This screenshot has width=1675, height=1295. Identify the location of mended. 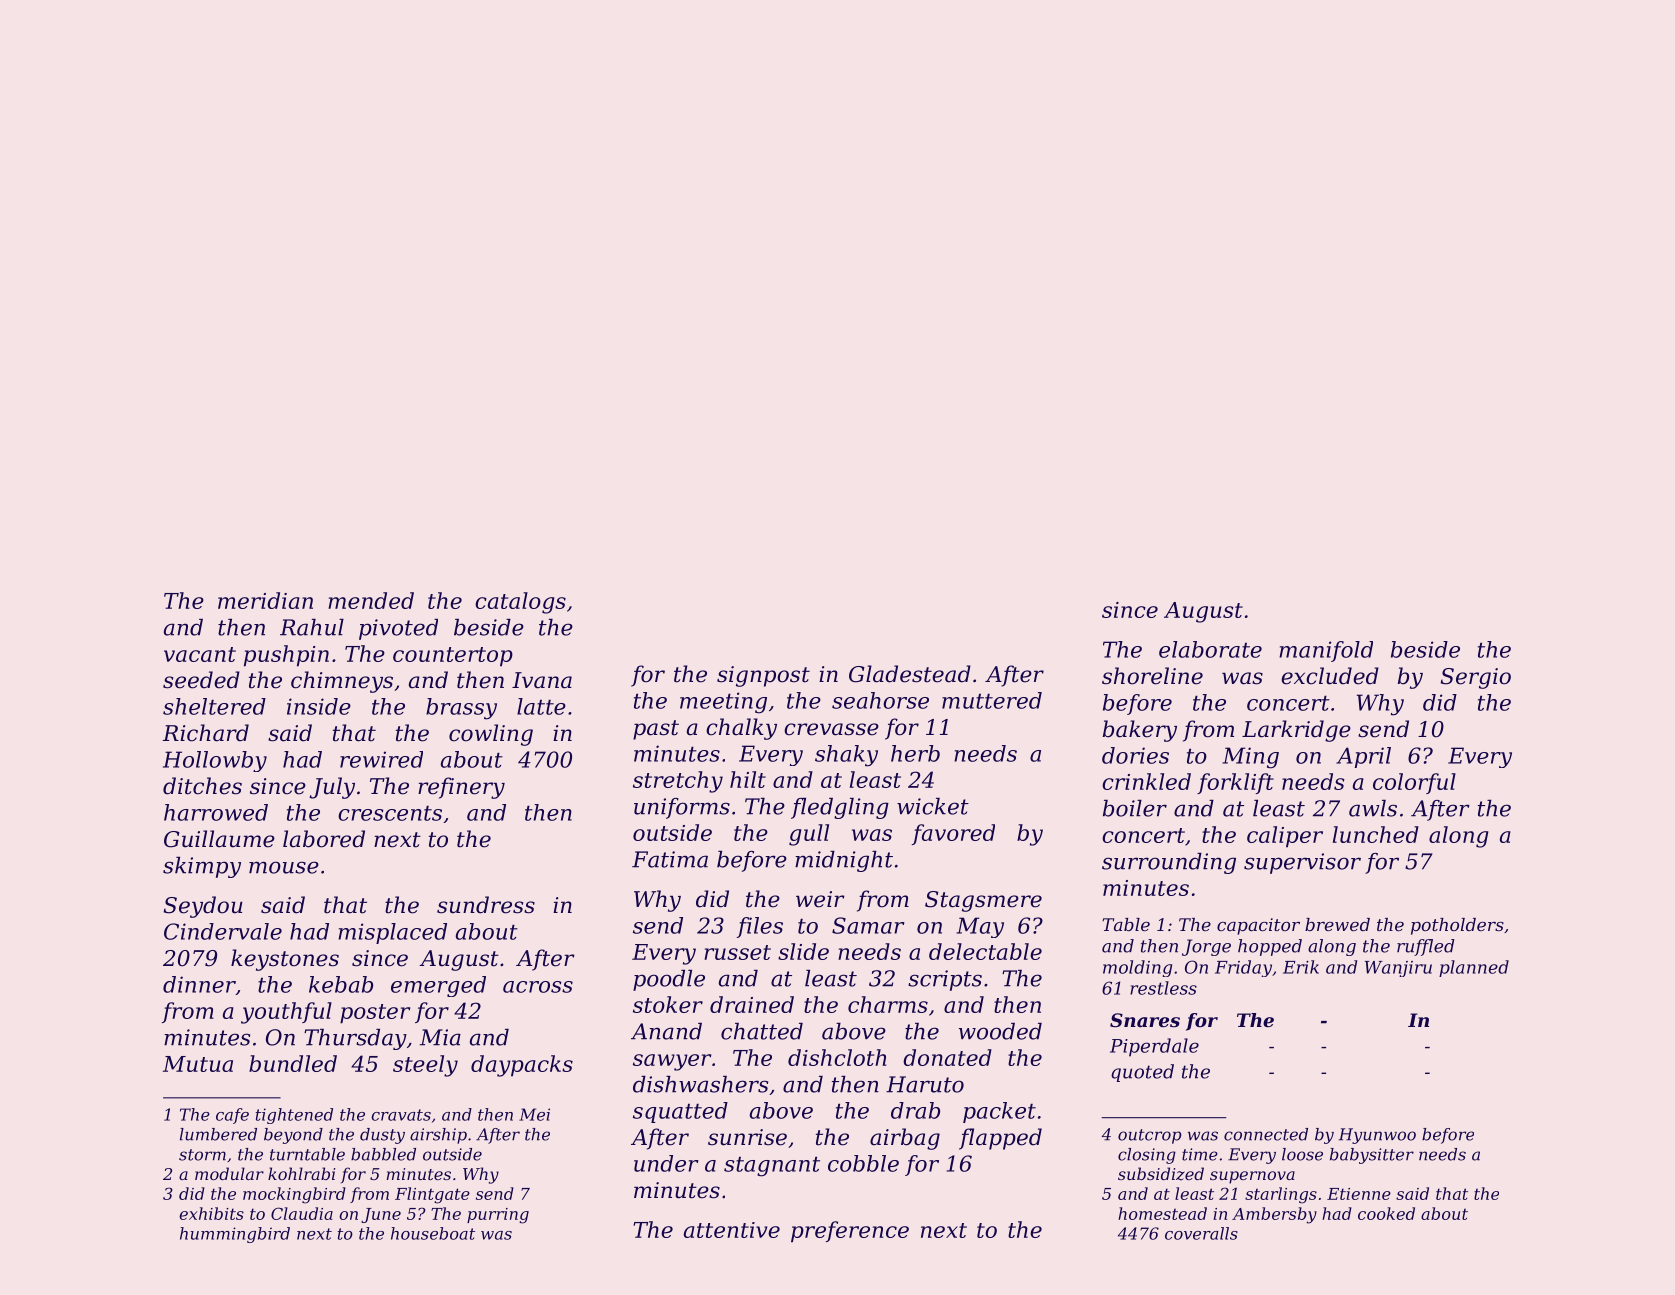
(371, 600).
